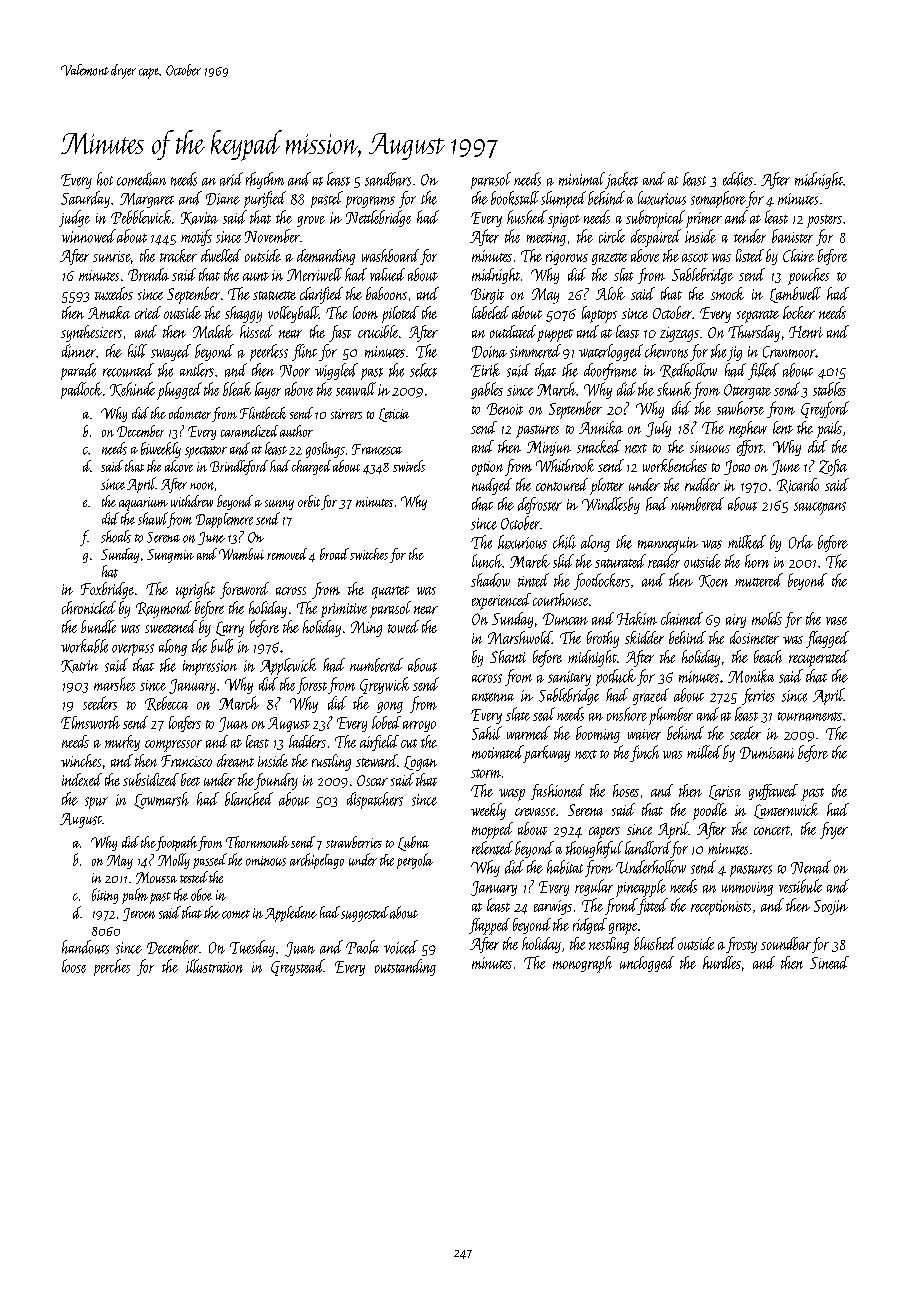  Describe the element at coordinates (202, 486) in the screenshot. I see `noon` at that location.
